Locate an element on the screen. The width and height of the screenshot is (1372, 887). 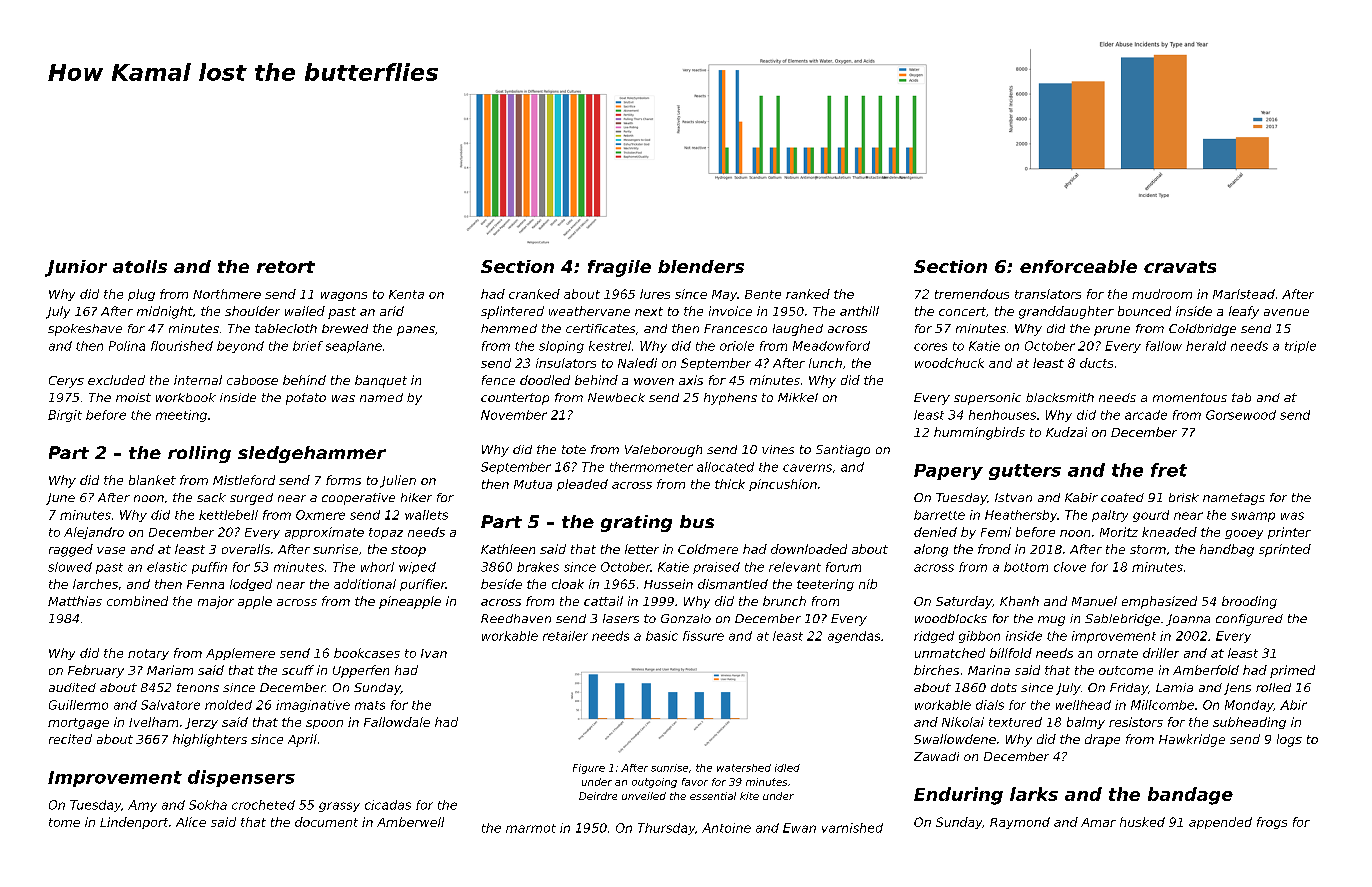
larches is located at coordinates (95, 584).
